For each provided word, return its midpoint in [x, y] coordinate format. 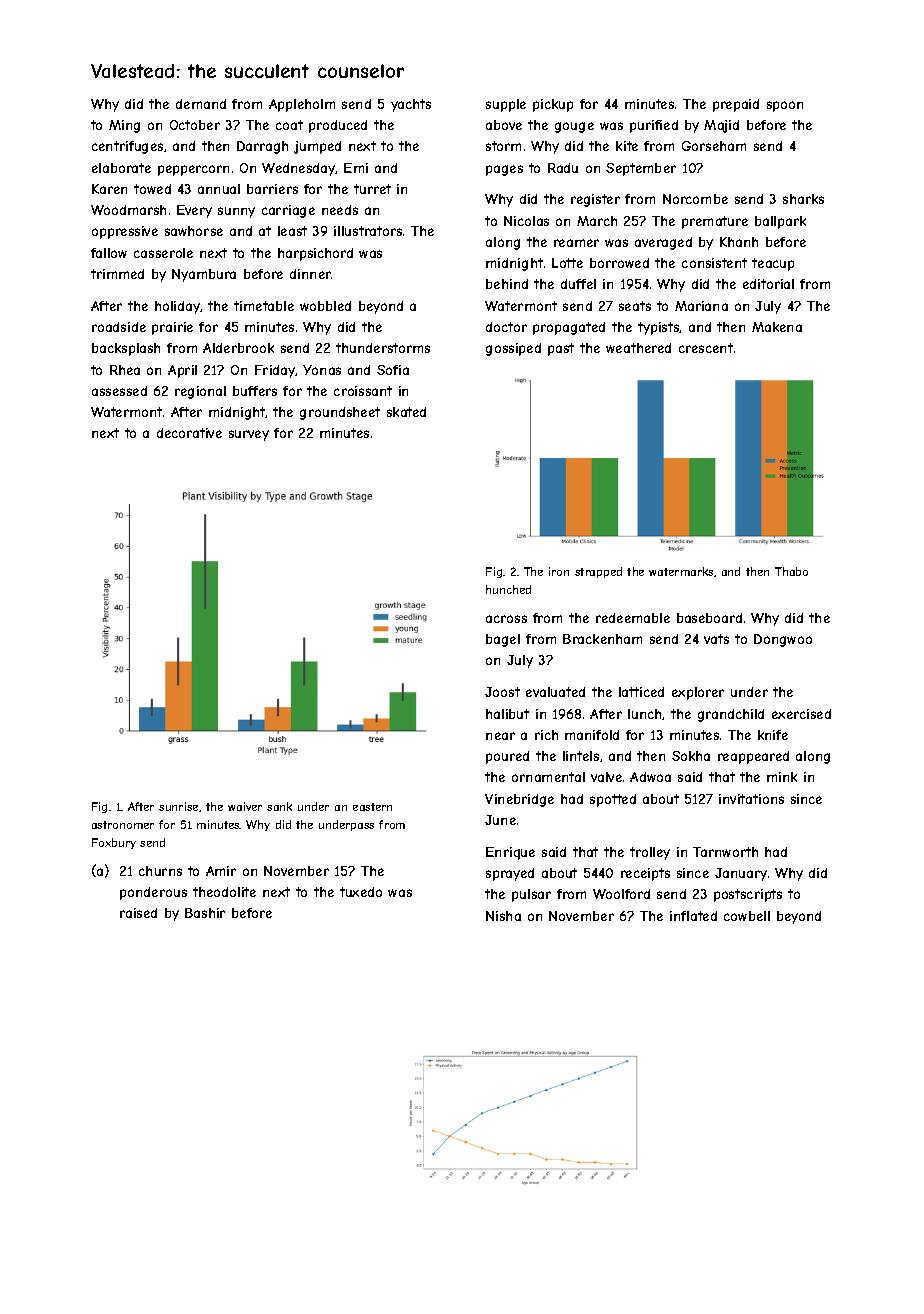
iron [559, 571]
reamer [576, 243]
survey [249, 435]
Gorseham [714, 146]
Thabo [791, 571]
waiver [245, 806]
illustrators [368, 231]
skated [406, 412]
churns [160, 871]
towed [152, 189]
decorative [189, 433]
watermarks [681, 571]
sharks [803, 199]
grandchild [731, 715]
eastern [372, 807]
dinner [310, 274]
